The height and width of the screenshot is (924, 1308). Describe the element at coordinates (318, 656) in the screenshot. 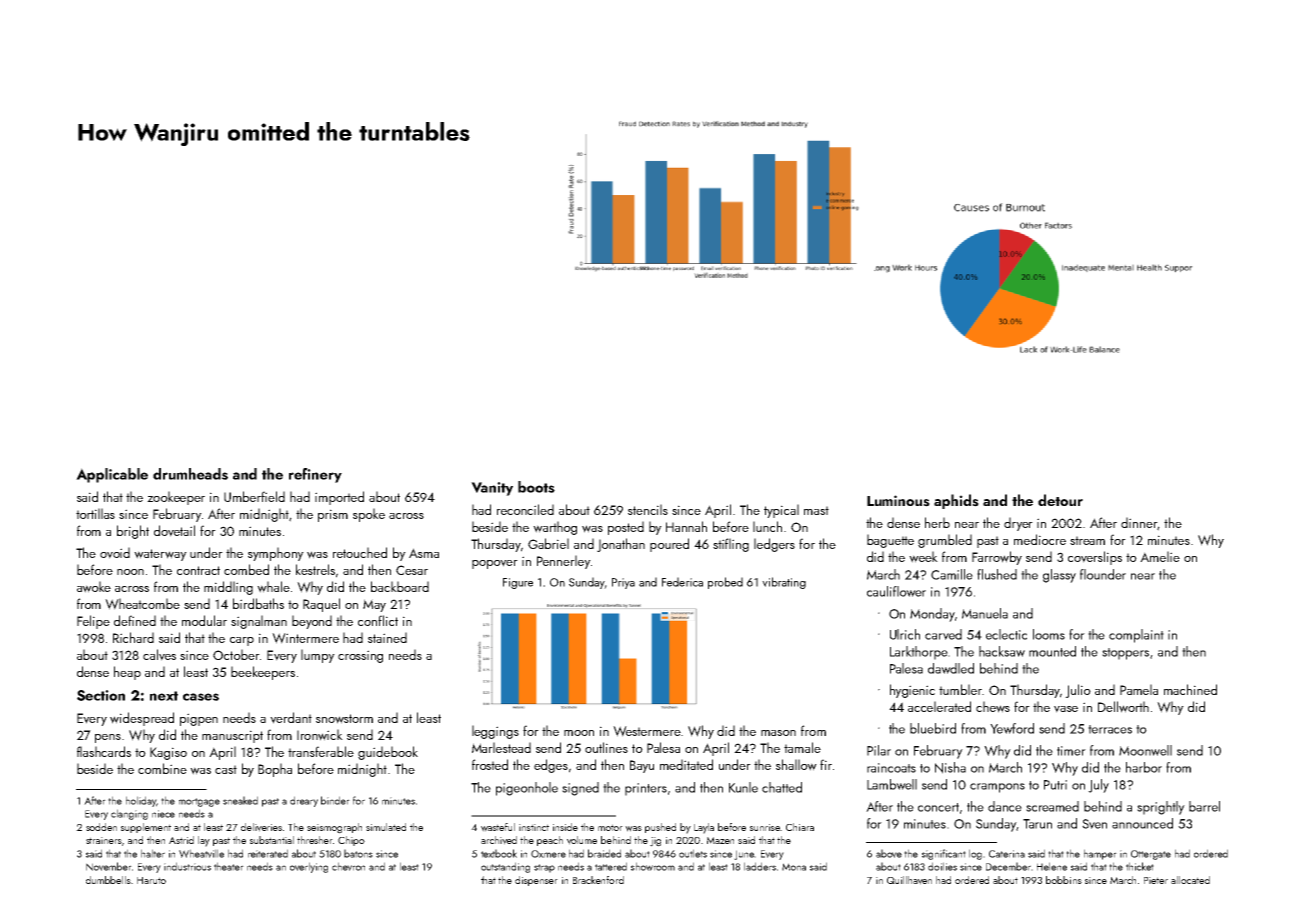

I see `lumpy` at that location.
